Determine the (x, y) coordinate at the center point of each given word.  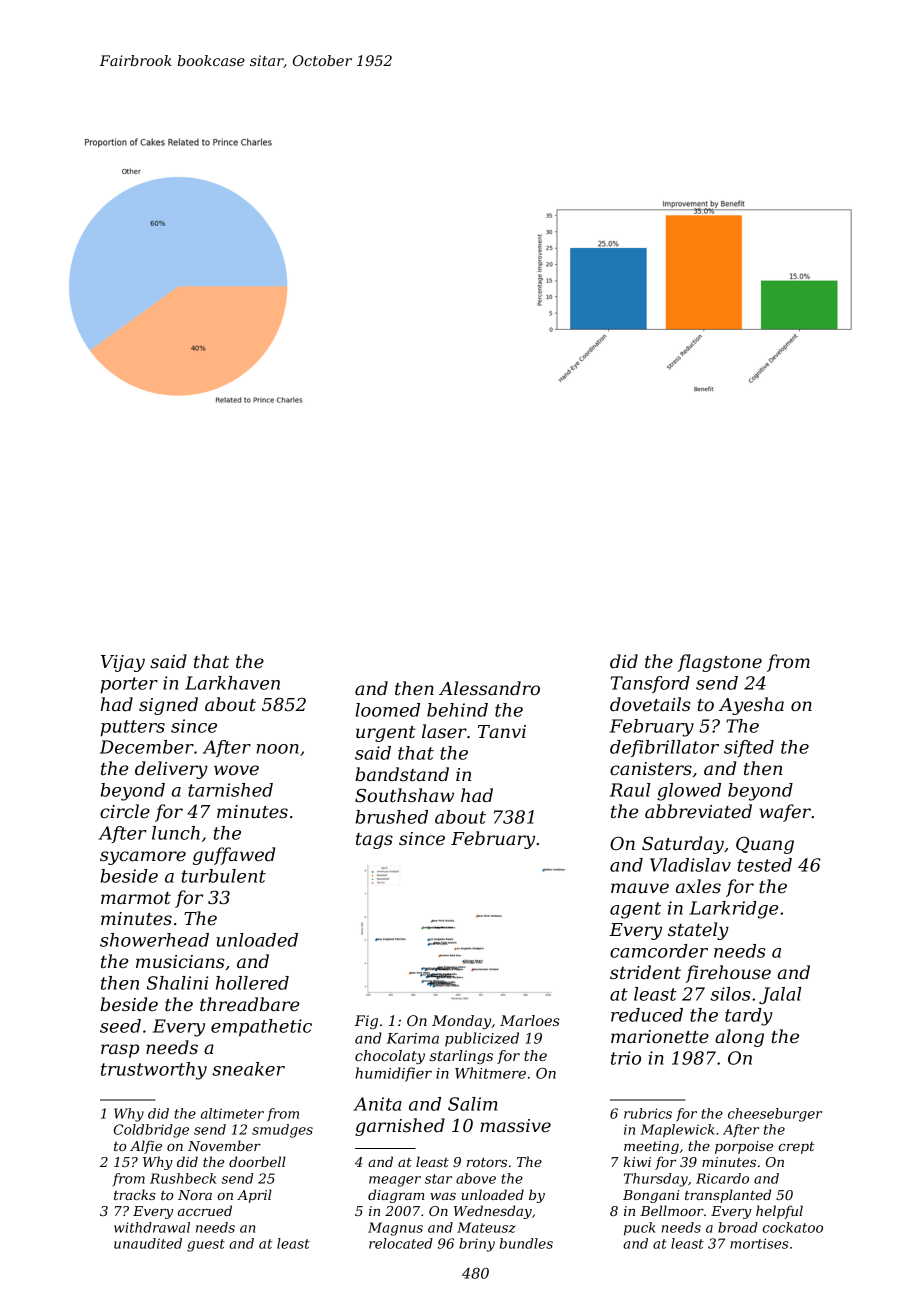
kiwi (637, 1161)
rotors (487, 1162)
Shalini (177, 983)
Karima (412, 1038)
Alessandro (489, 688)
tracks (135, 1194)
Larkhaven (232, 683)
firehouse (728, 974)
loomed (387, 710)
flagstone (720, 663)
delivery (171, 770)
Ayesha (751, 706)
